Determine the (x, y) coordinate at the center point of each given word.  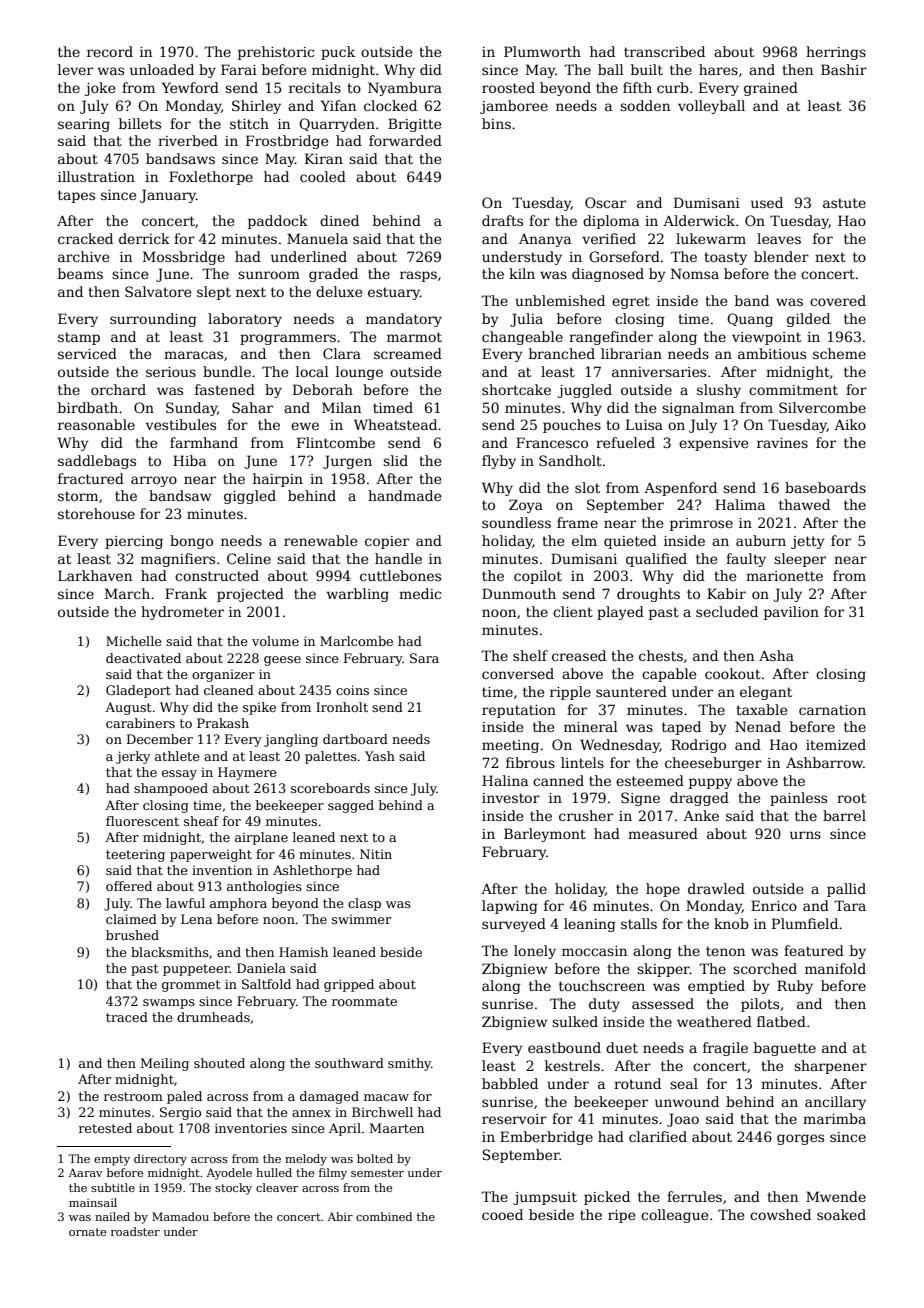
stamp (79, 338)
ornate (87, 1232)
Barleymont (545, 835)
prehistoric (276, 53)
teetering (135, 856)
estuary (394, 293)
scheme (839, 353)
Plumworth (542, 51)
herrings (836, 53)
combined (384, 1216)
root (851, 798)
